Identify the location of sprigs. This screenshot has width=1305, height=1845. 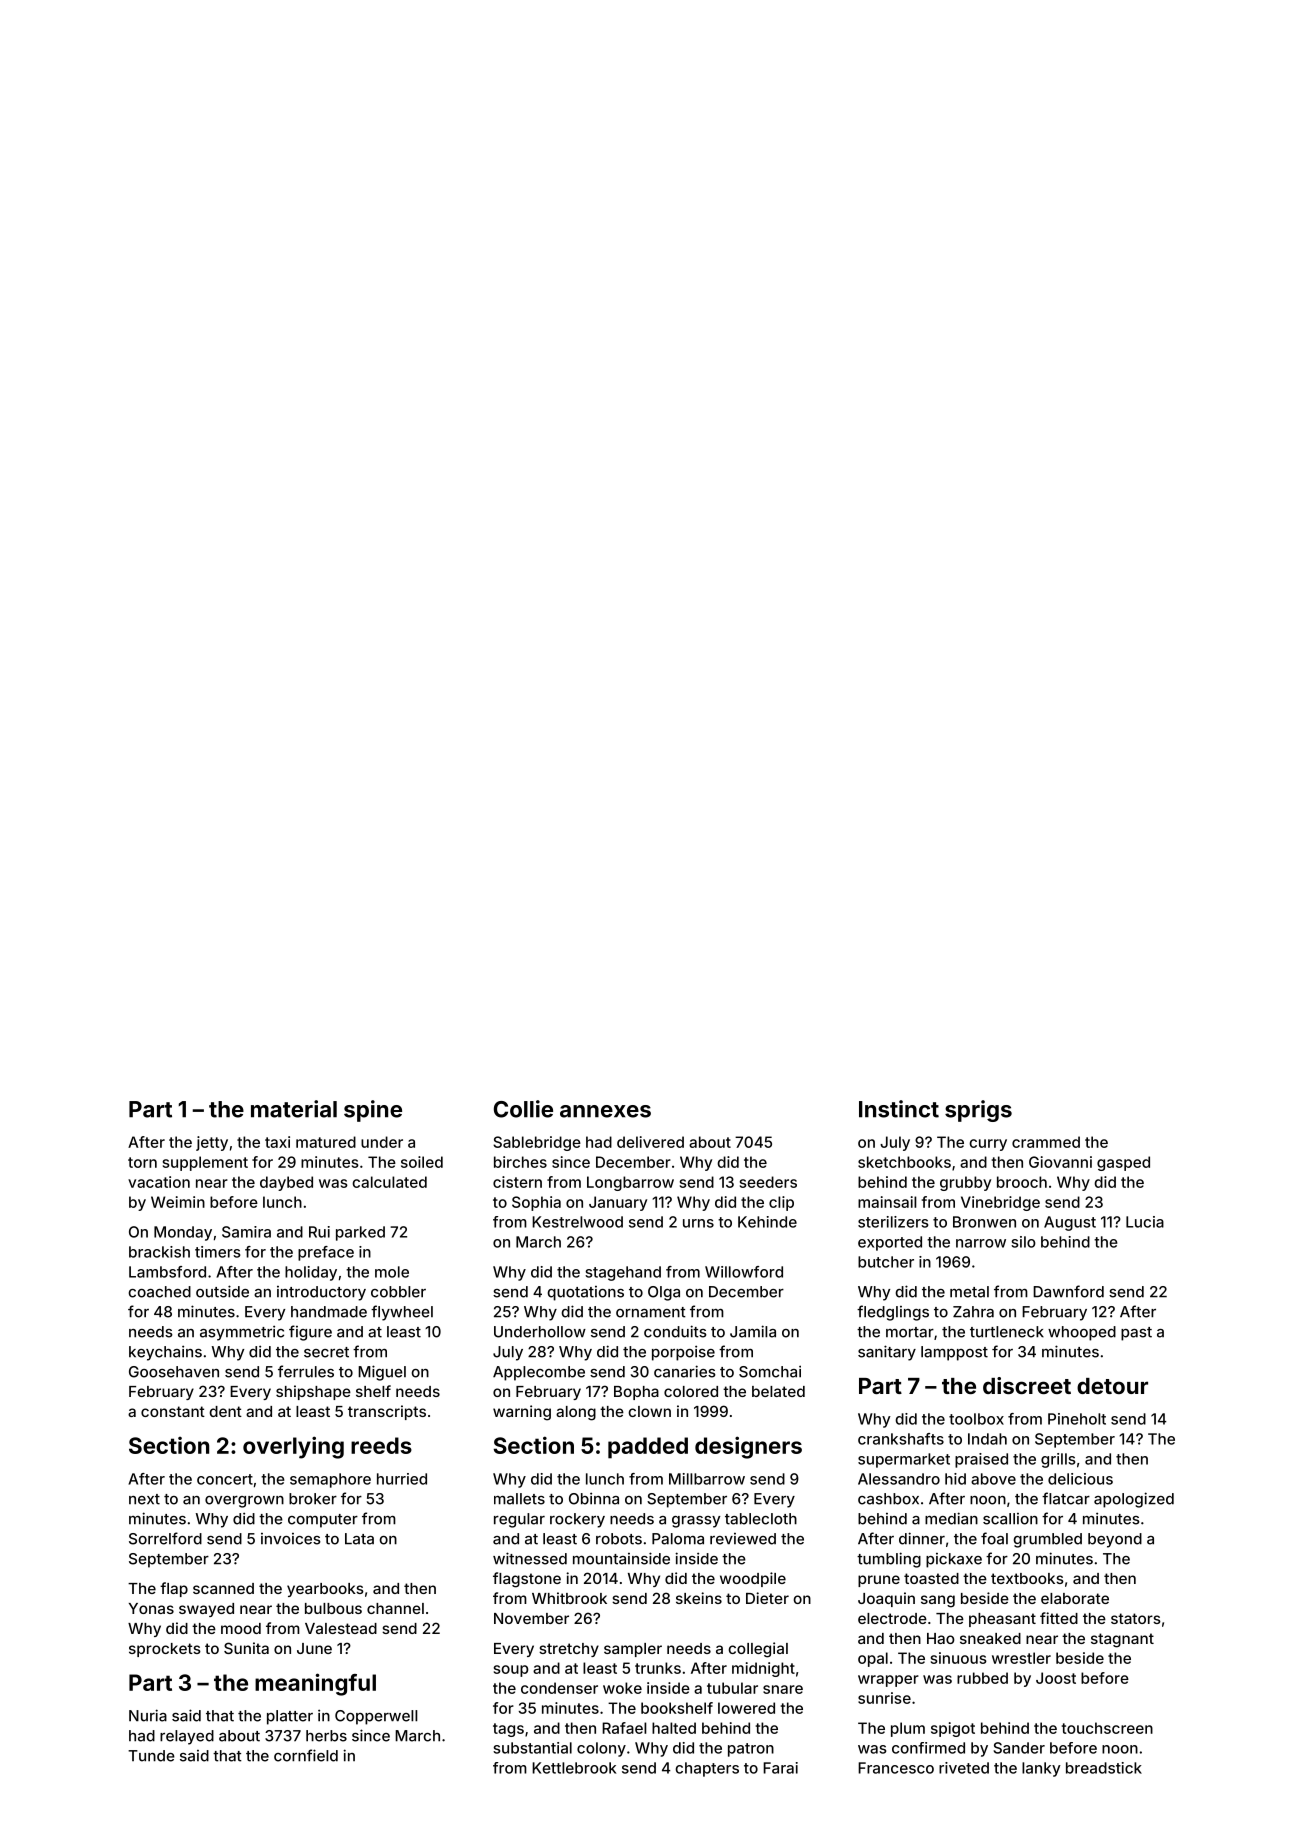
(978, 1111).
